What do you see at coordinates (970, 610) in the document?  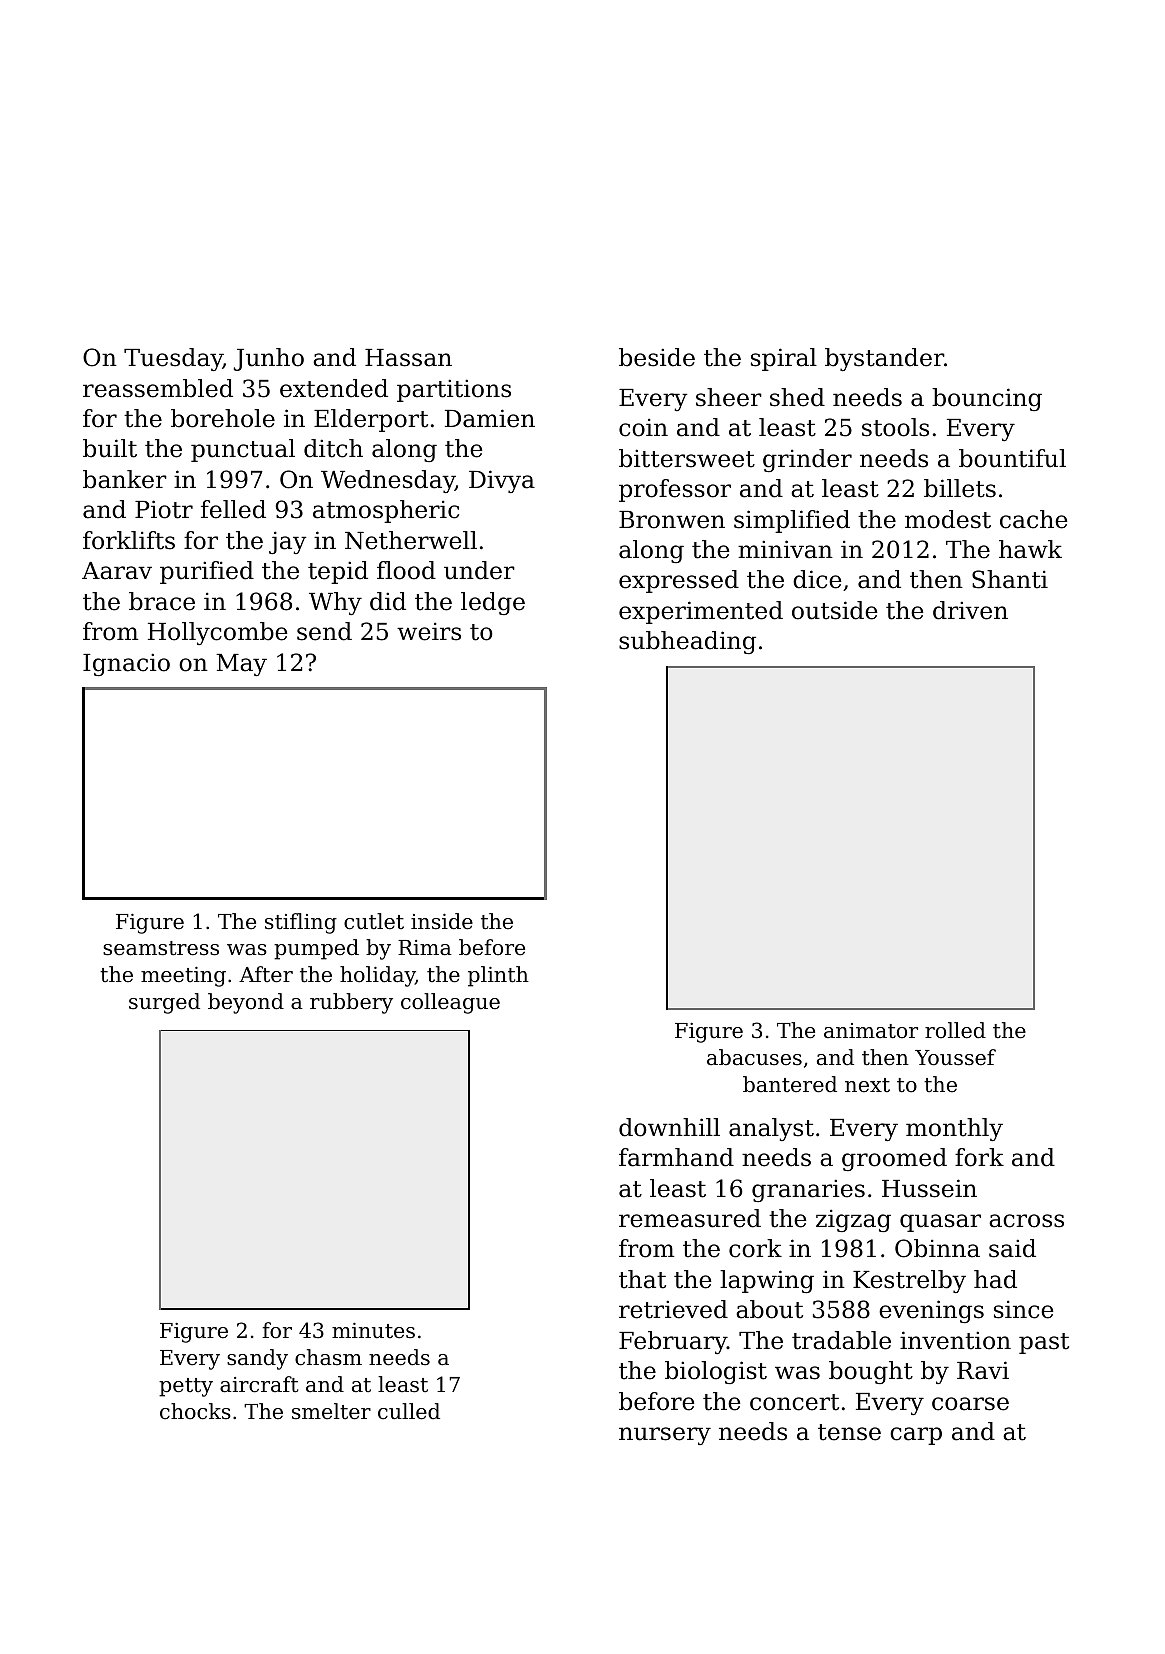 I see `driven` at bounding box center [970, 610].
